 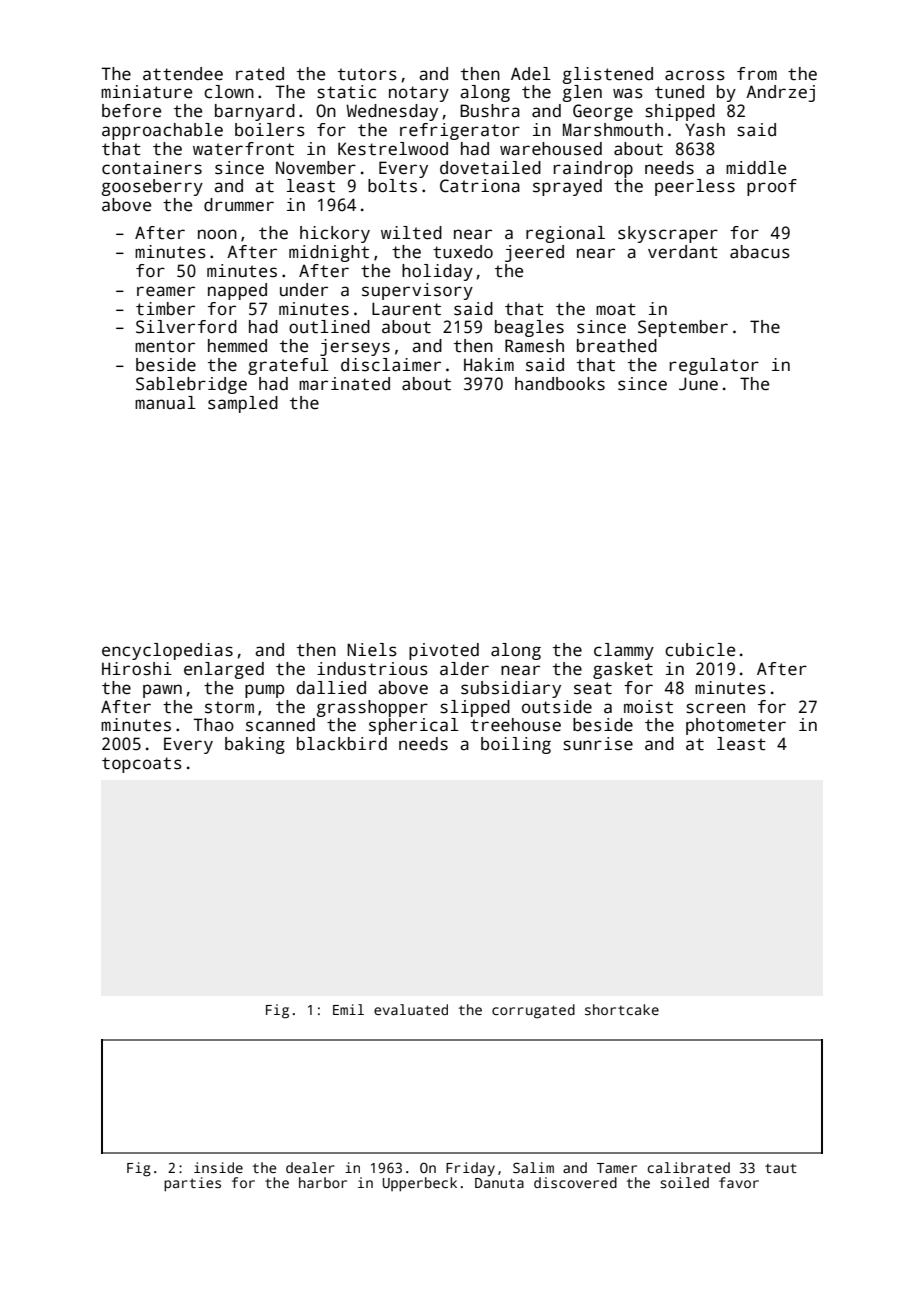 I want to click on attendee, so click(x=183, y=74).
